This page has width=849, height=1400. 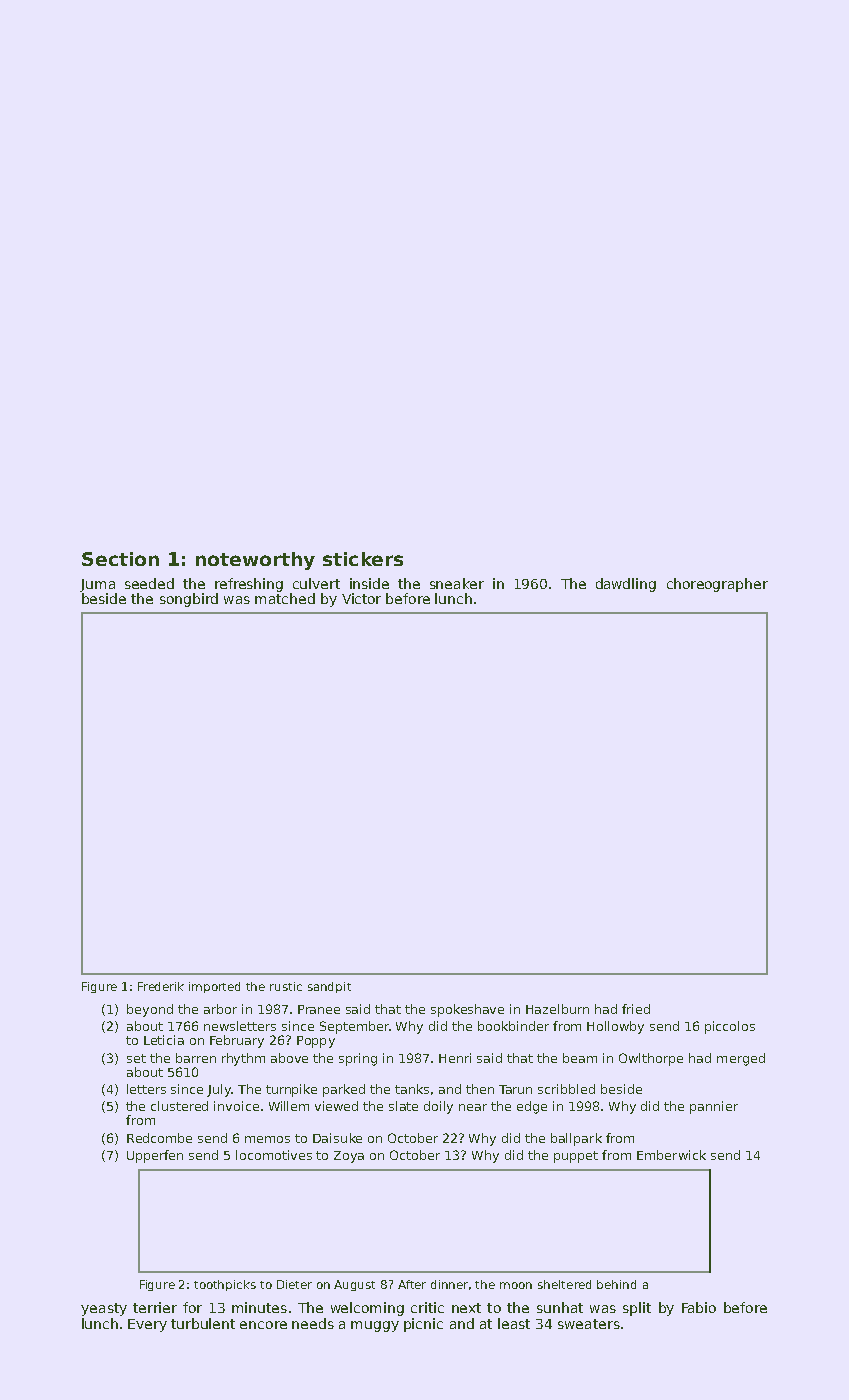 I want to click on Frederik, so click(x=161, y=986).
